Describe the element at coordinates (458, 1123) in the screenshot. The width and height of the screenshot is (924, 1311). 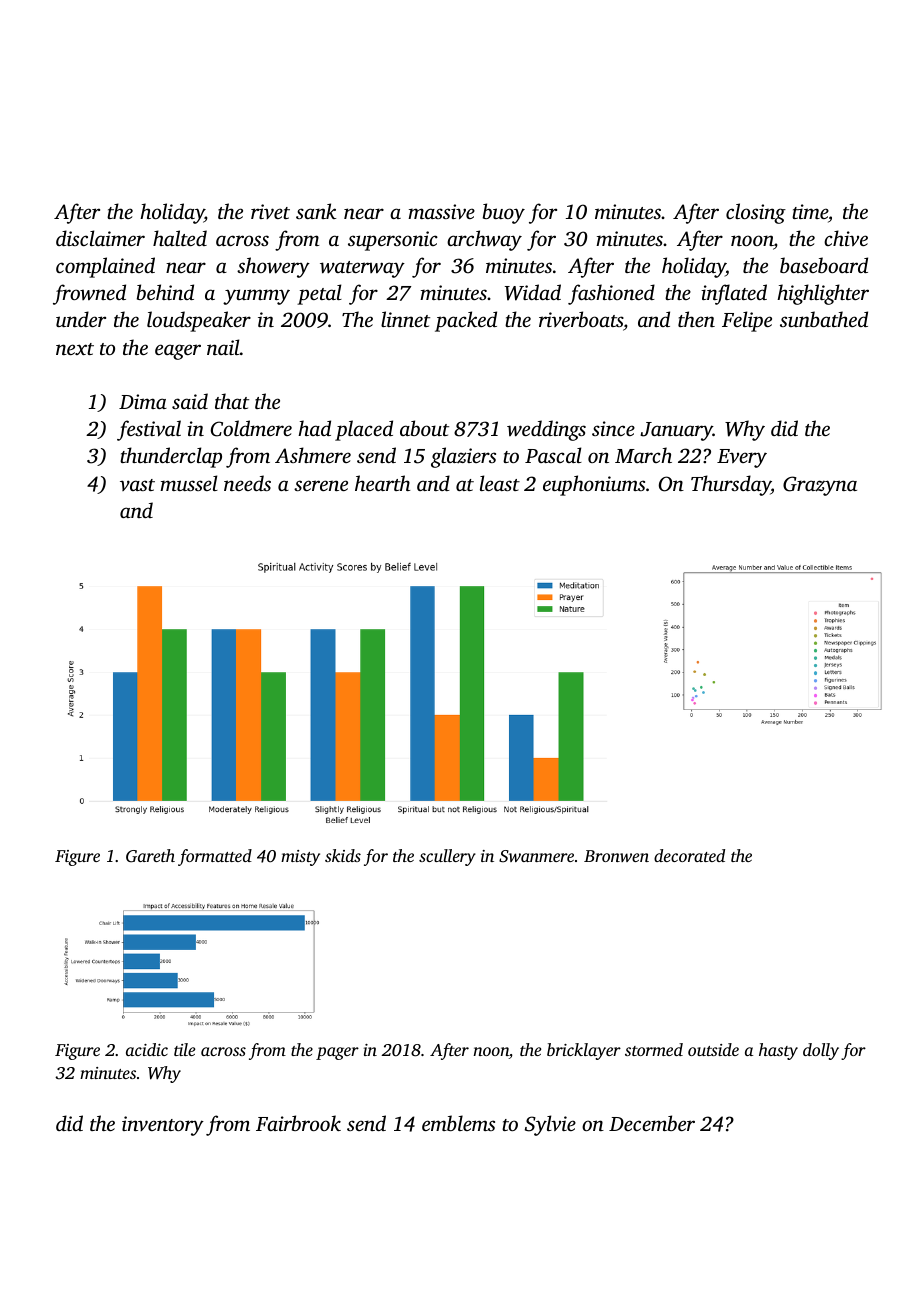
I see `emblems` at that location.
